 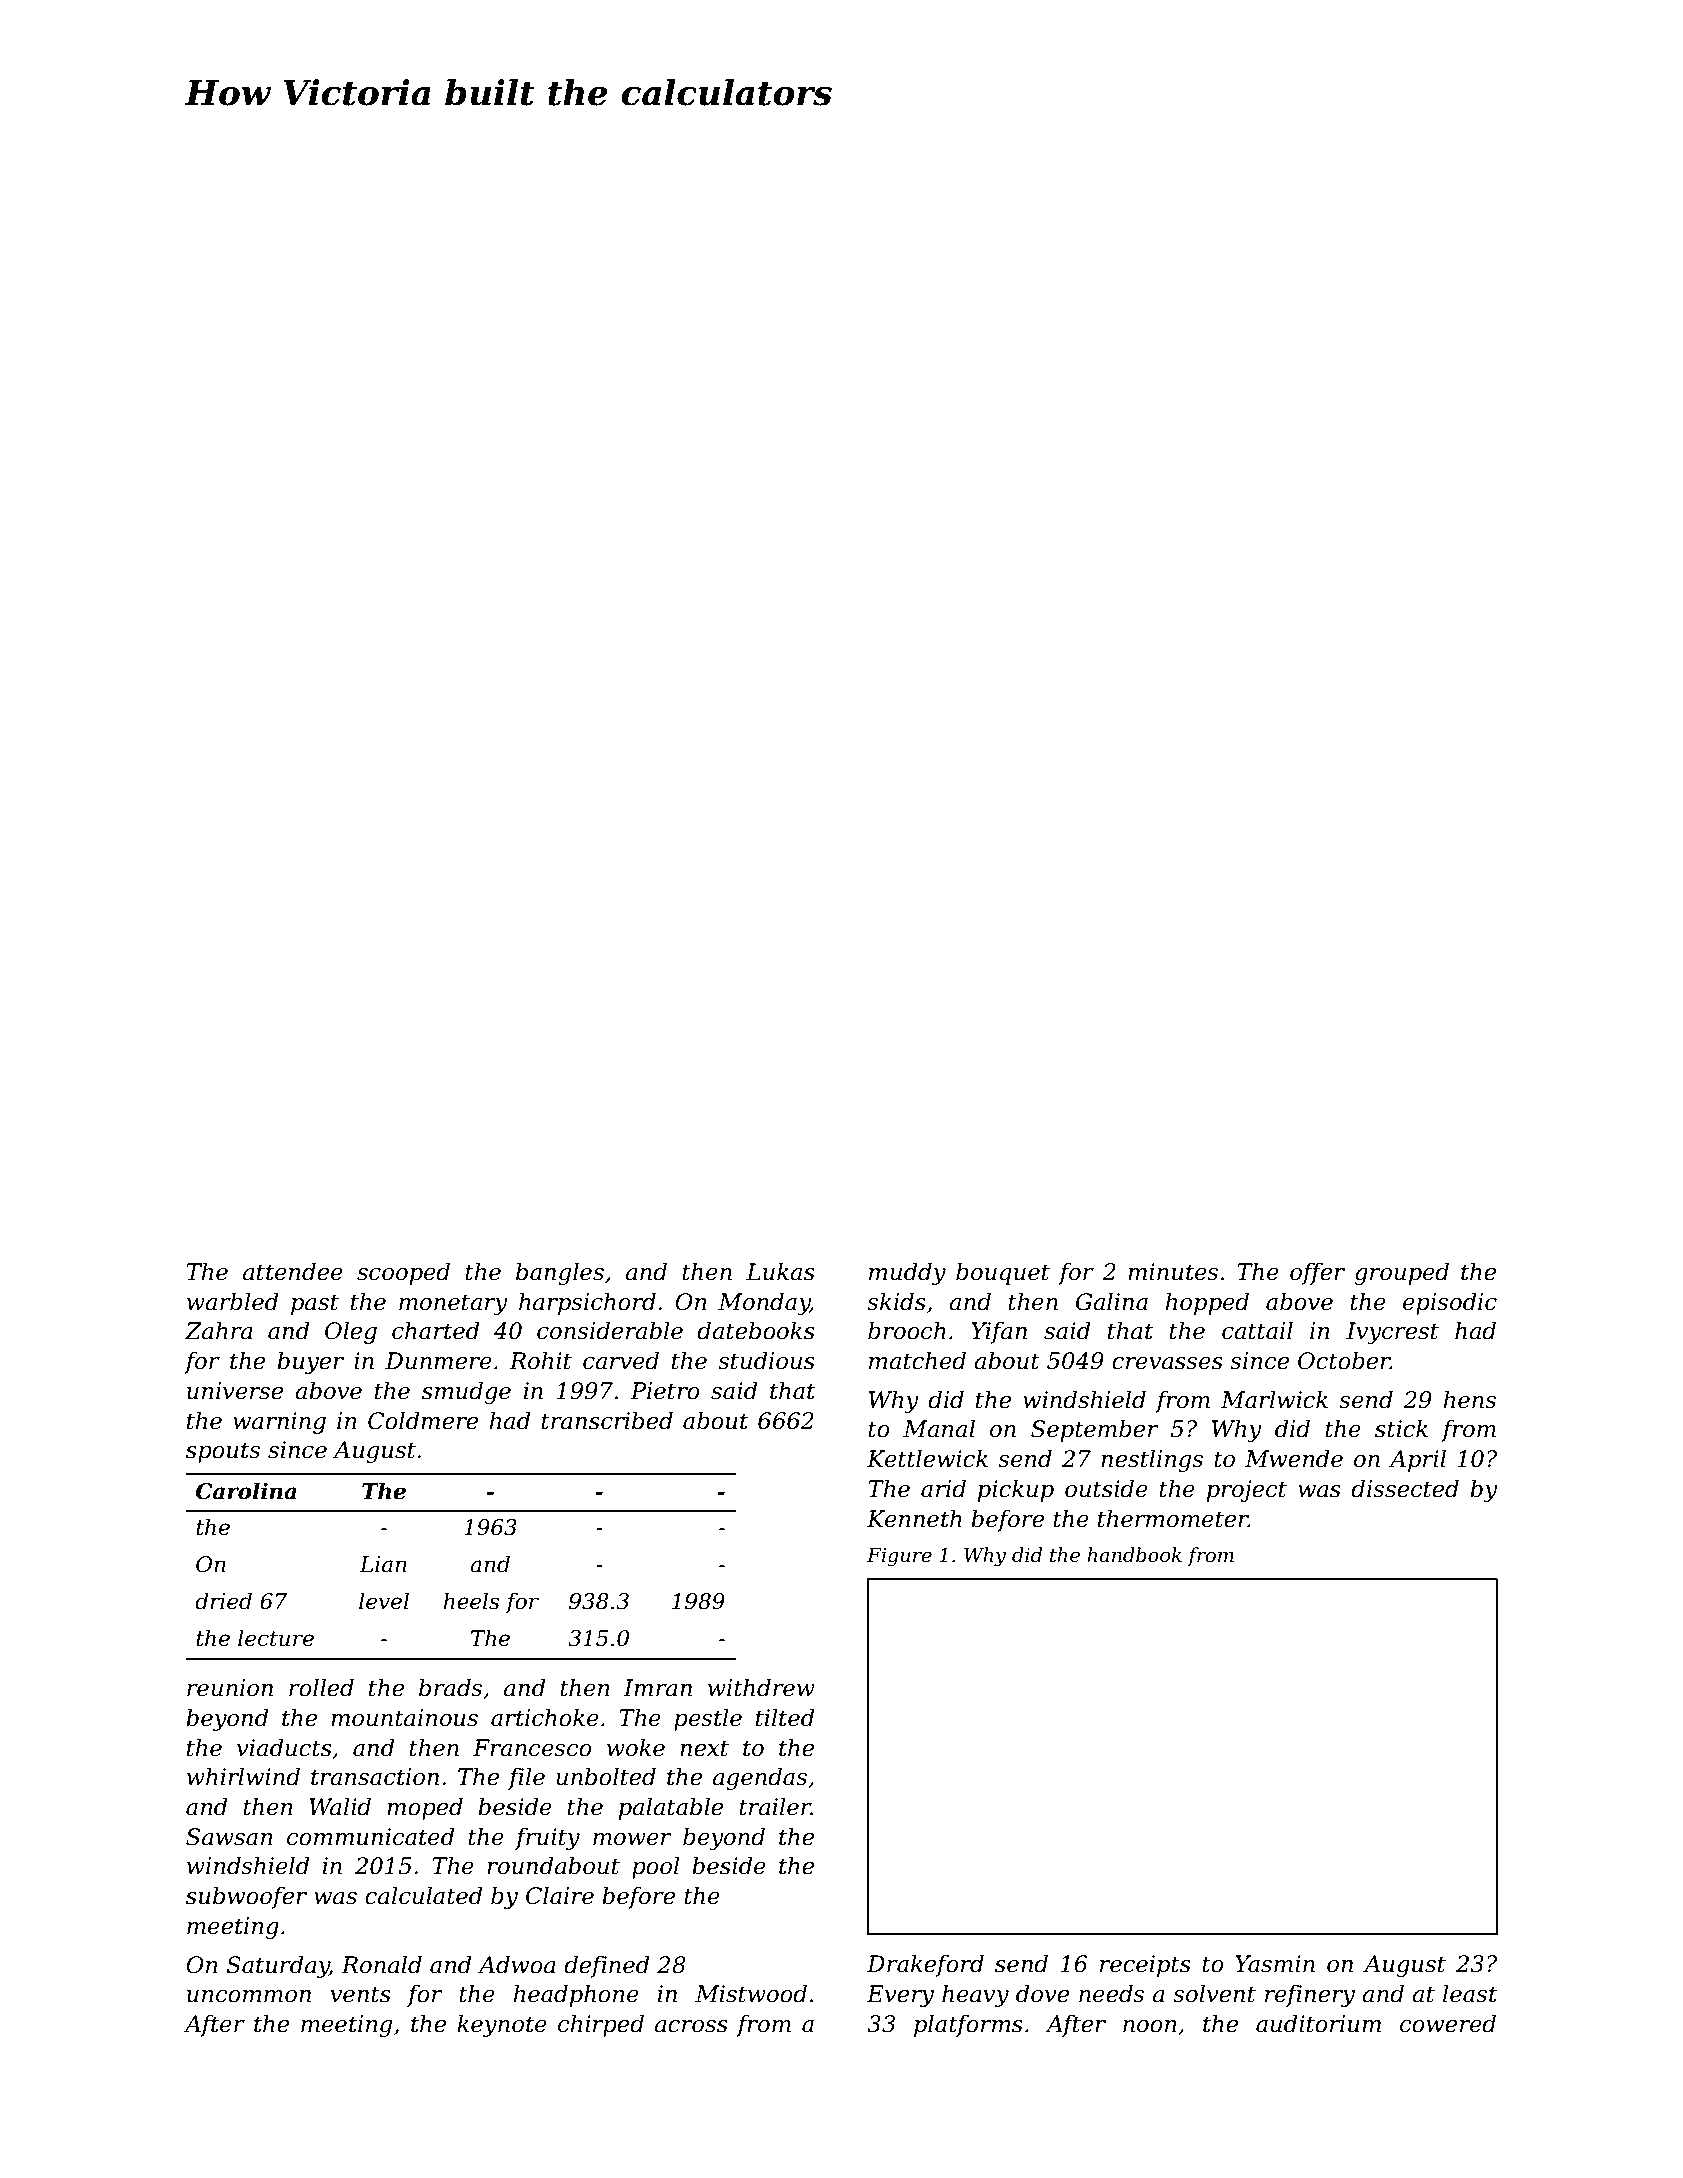 What do you see at coordinates (1405, 1488) in the page?
I see `dissected` at bounding box center [1405, 1488].
